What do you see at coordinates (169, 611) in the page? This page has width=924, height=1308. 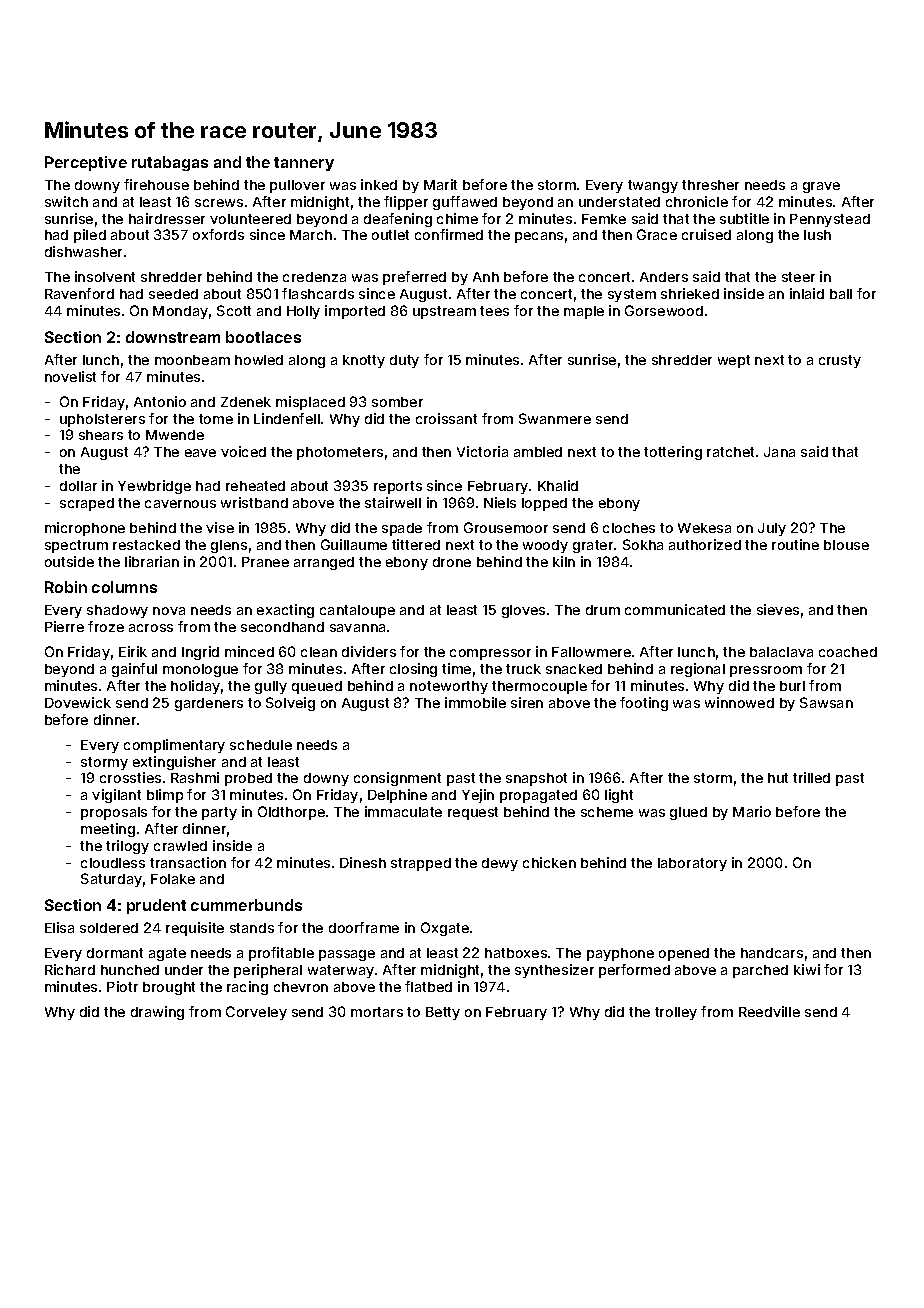 I see `nova` at bounding box center [169, 611].
